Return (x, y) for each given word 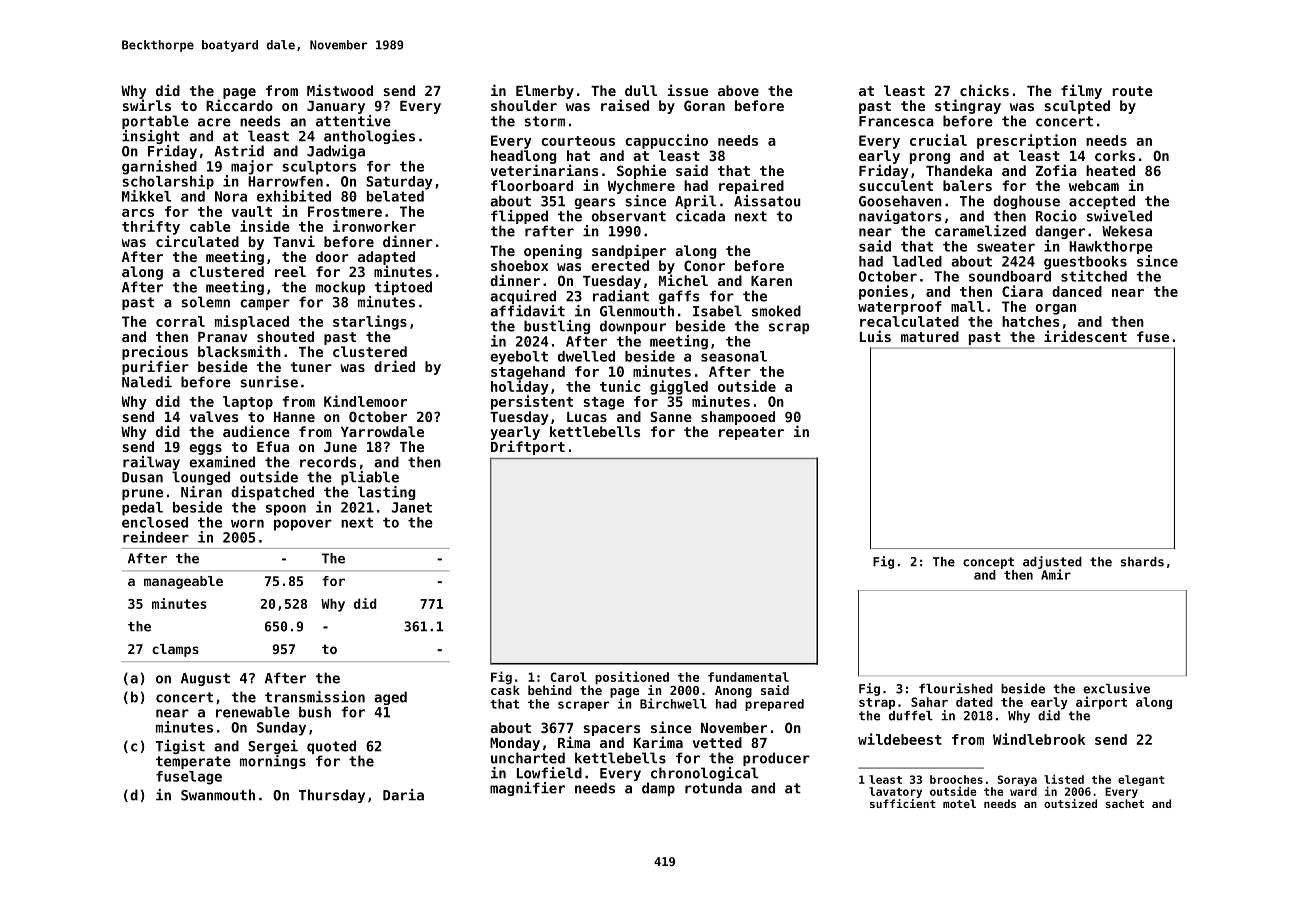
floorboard (532, 185)
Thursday (332, 796)
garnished (159, 167)
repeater (751, 433)
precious (155, 352)
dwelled (586, 356)
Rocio (1056, 216)
